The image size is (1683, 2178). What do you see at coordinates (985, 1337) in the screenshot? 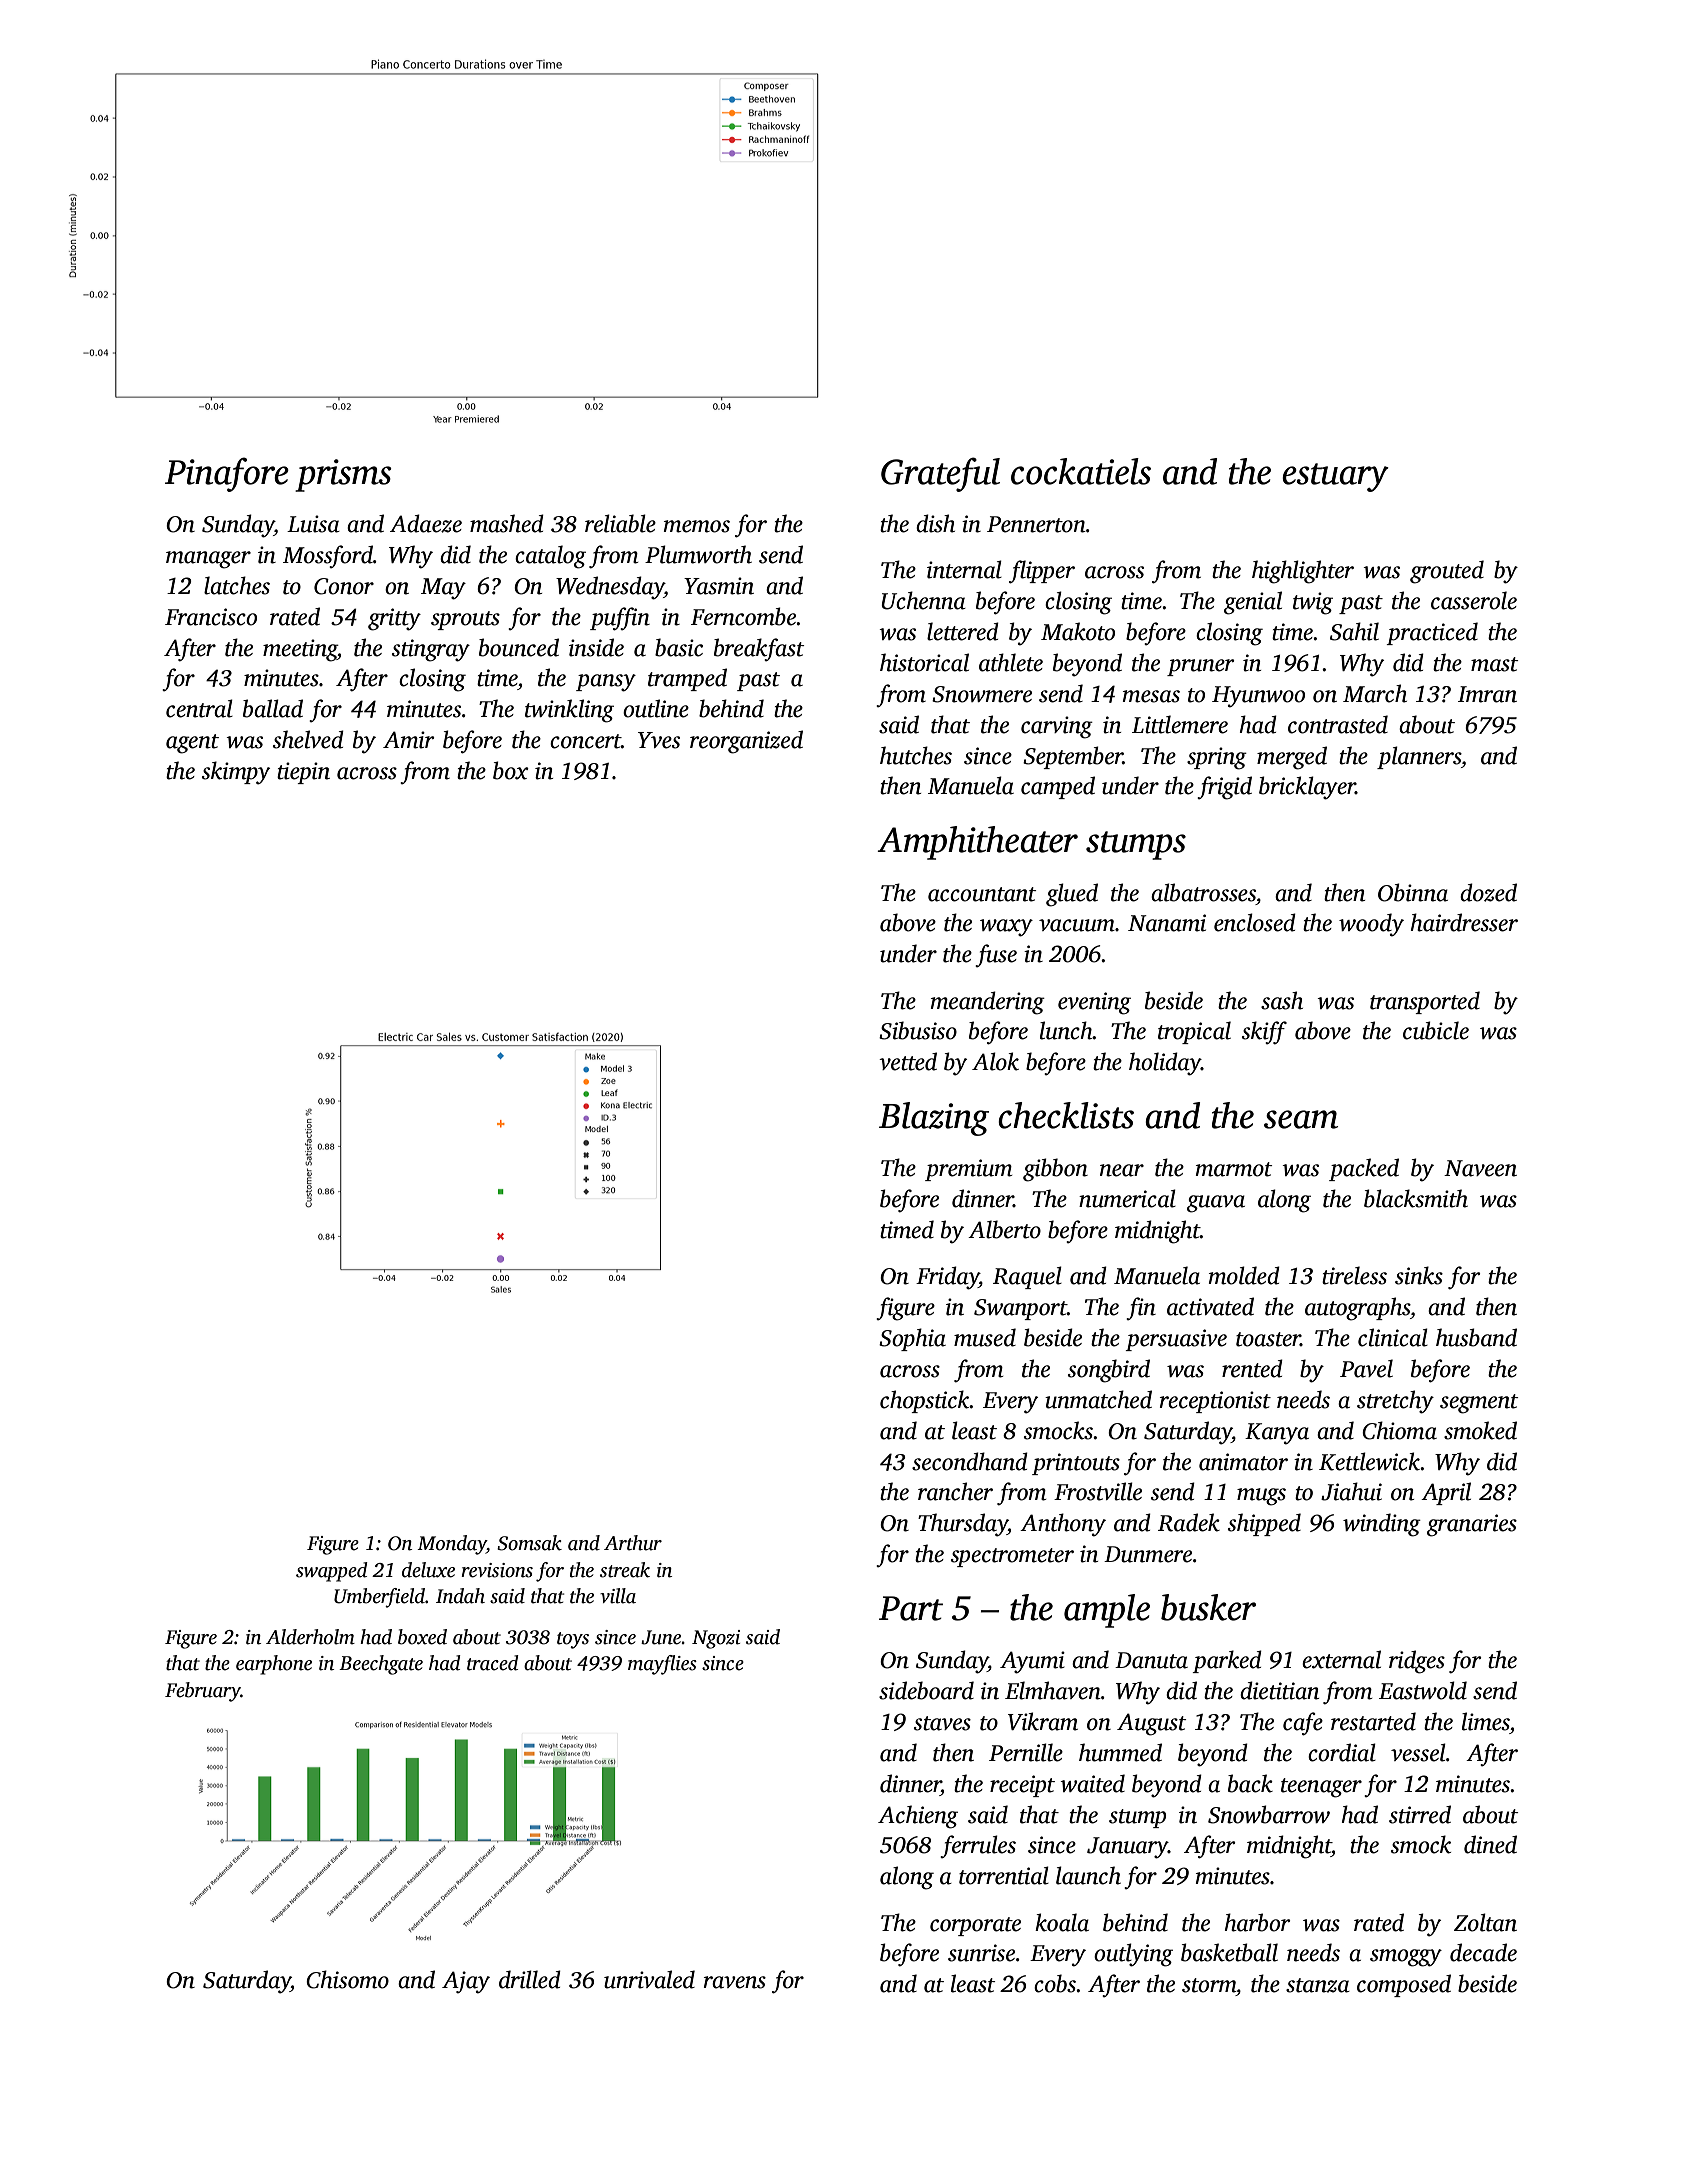
I see `mused` at bounding box center [985, 1337].
